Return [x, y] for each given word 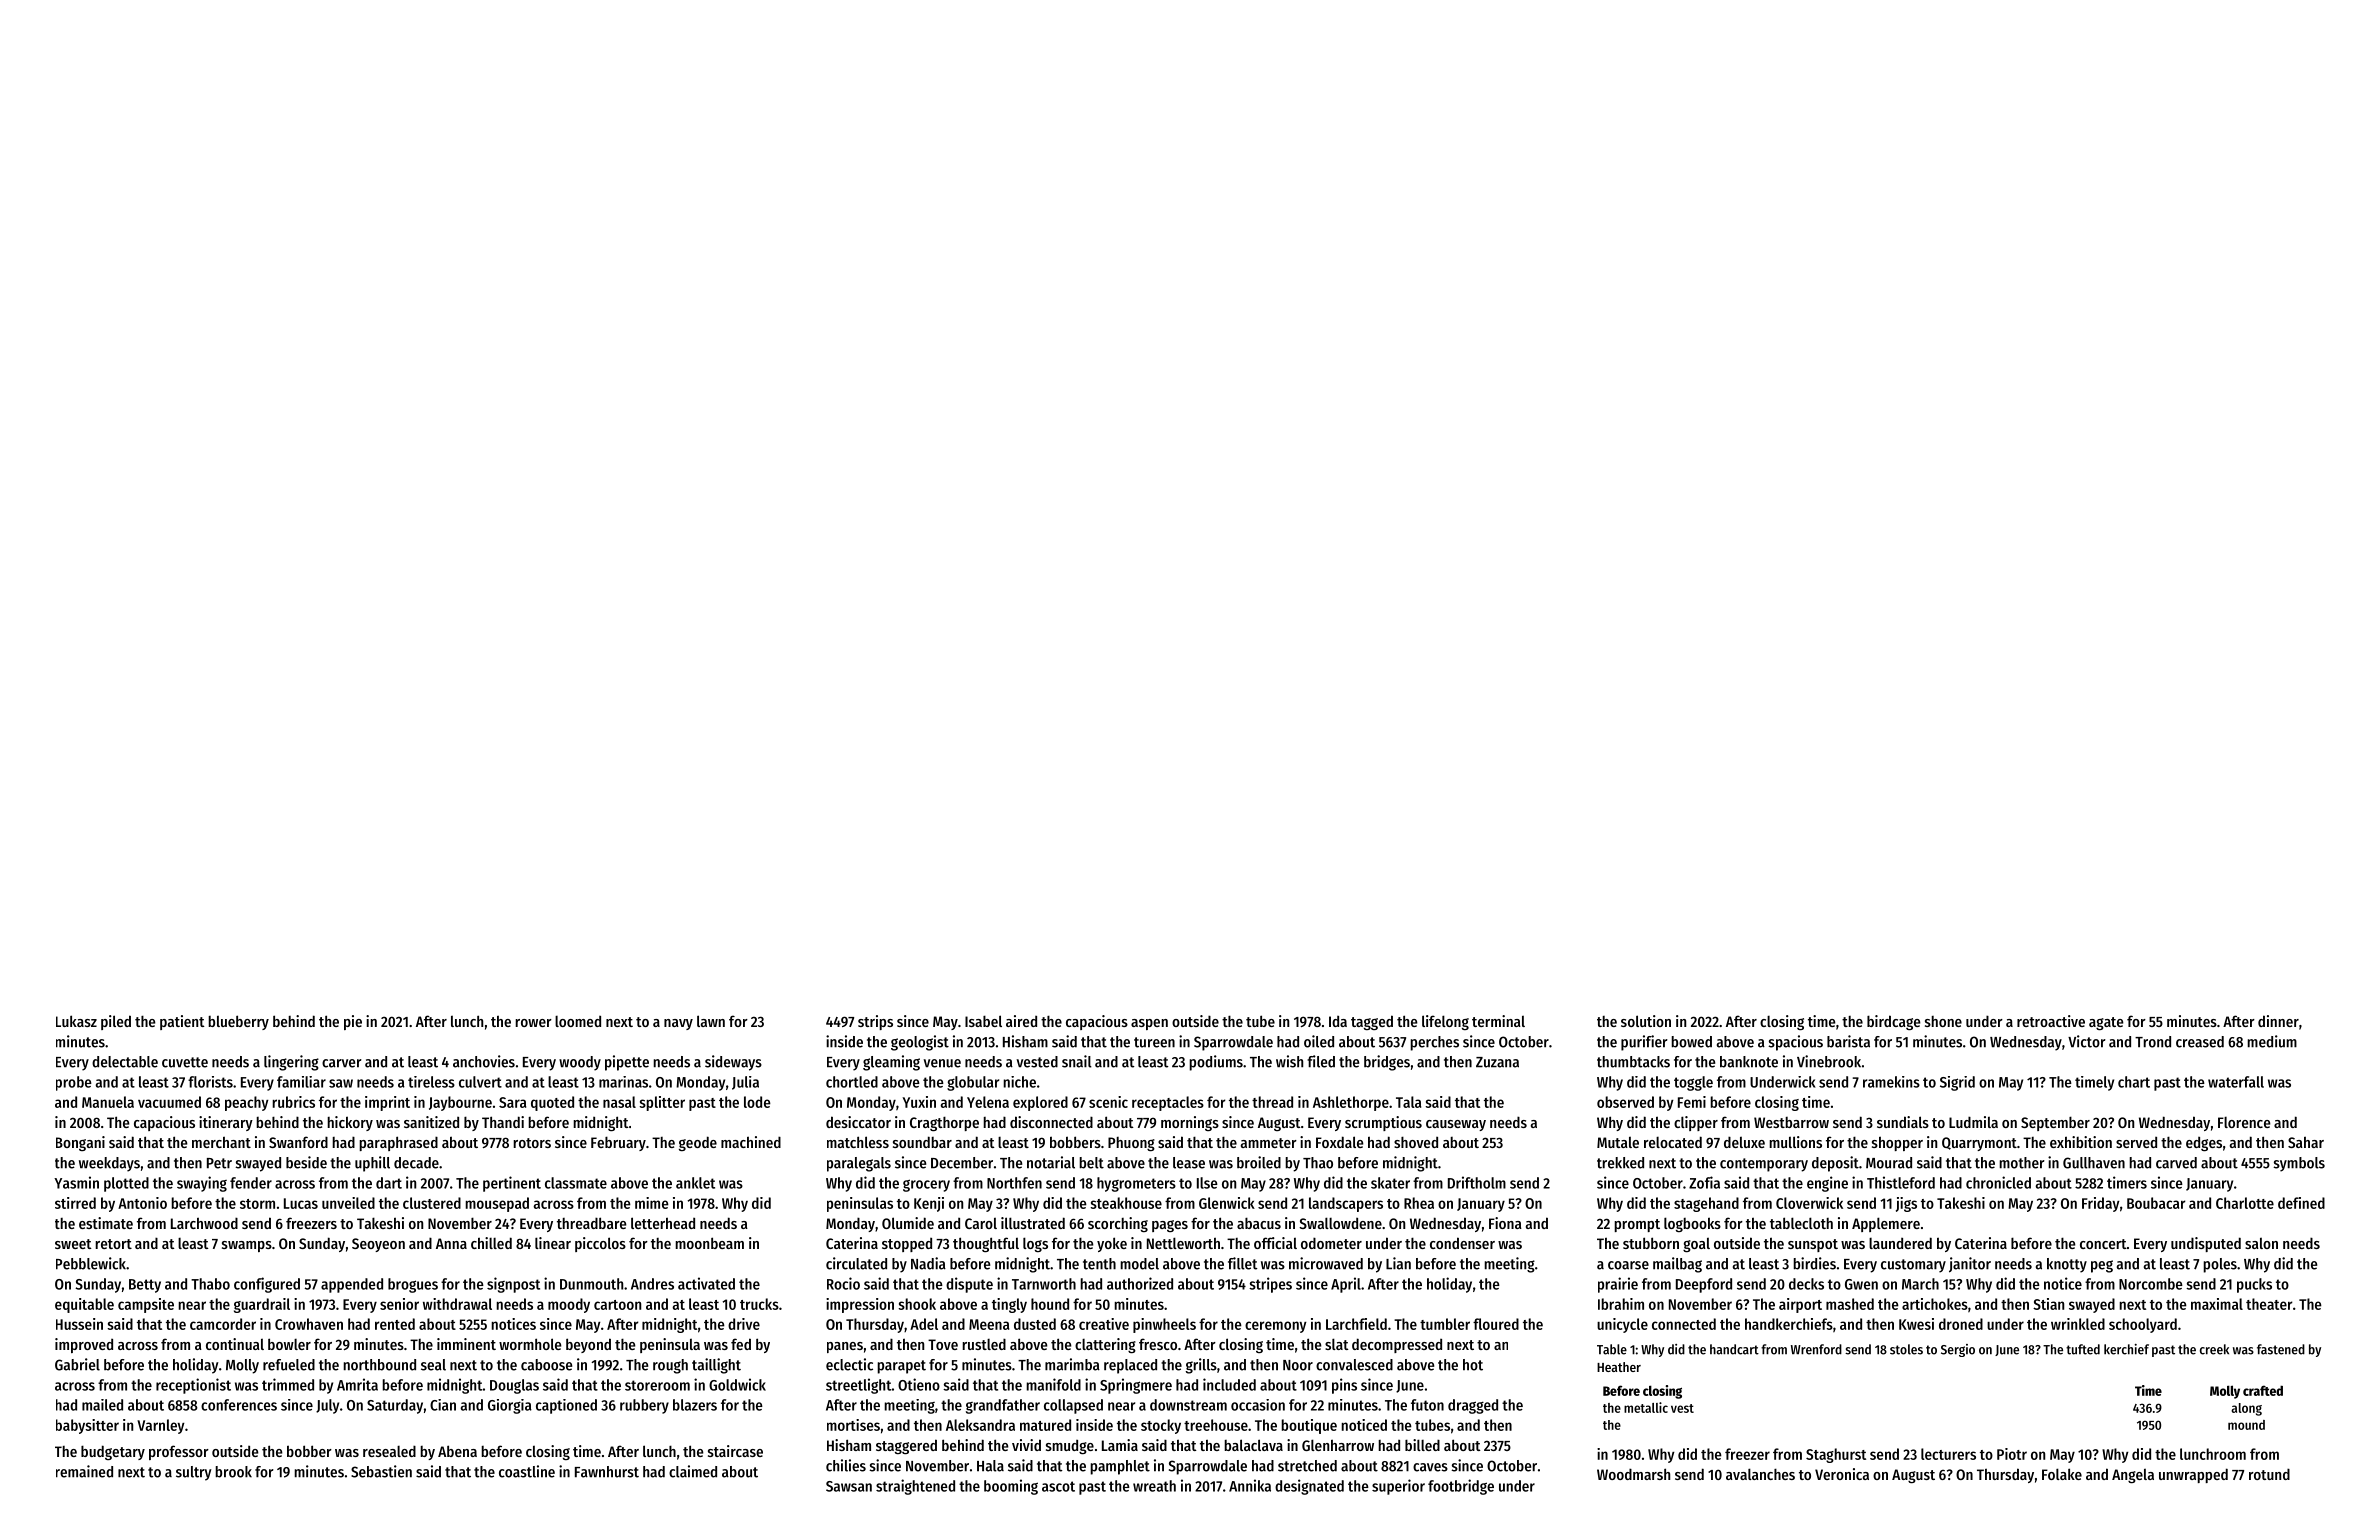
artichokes [1935, 1304]
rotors [532, 1143]
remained [84, 1471]
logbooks [1692, 1224]
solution [1646, 1021]
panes [845, 1347]
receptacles [1168, 1103]
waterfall [2236, 1082]
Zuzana [1497, 1062]
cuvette [185, 1062]
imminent [466, 1344]
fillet [1243, 1263]
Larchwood [204, 1223]
